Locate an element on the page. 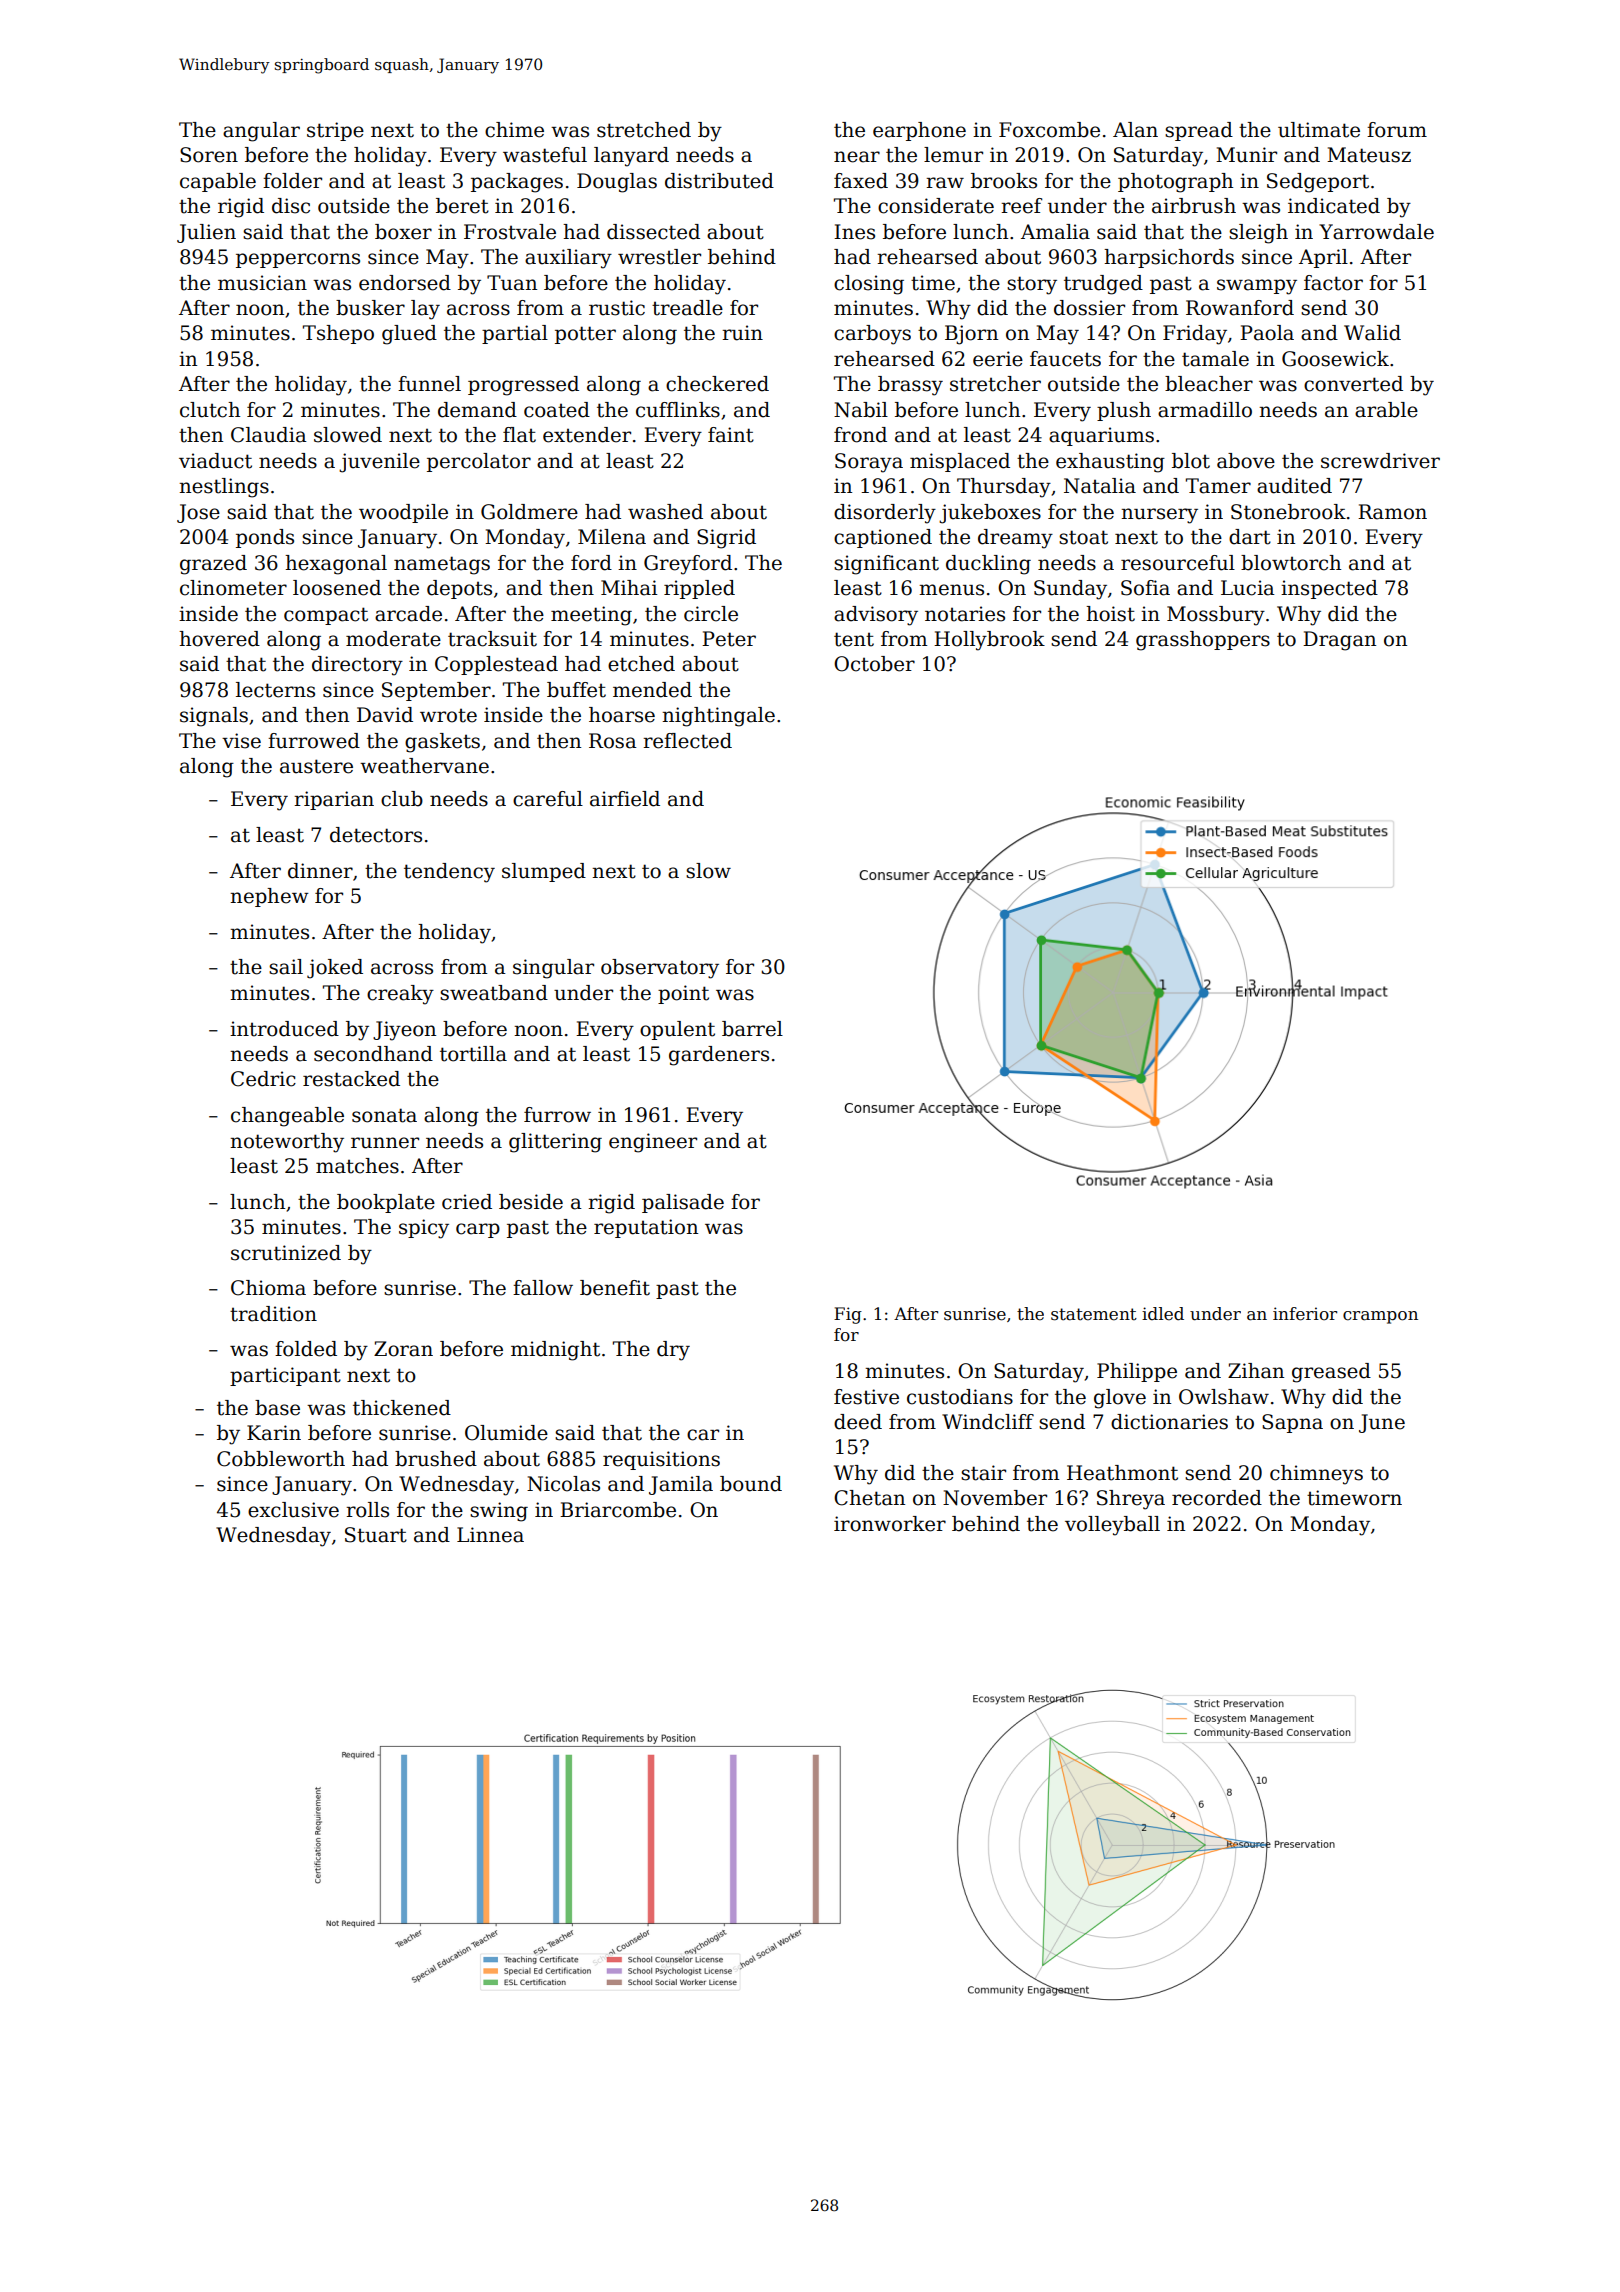 The width and height of the page is (1620, 2292). chime is located at coordinates (514, 130).
